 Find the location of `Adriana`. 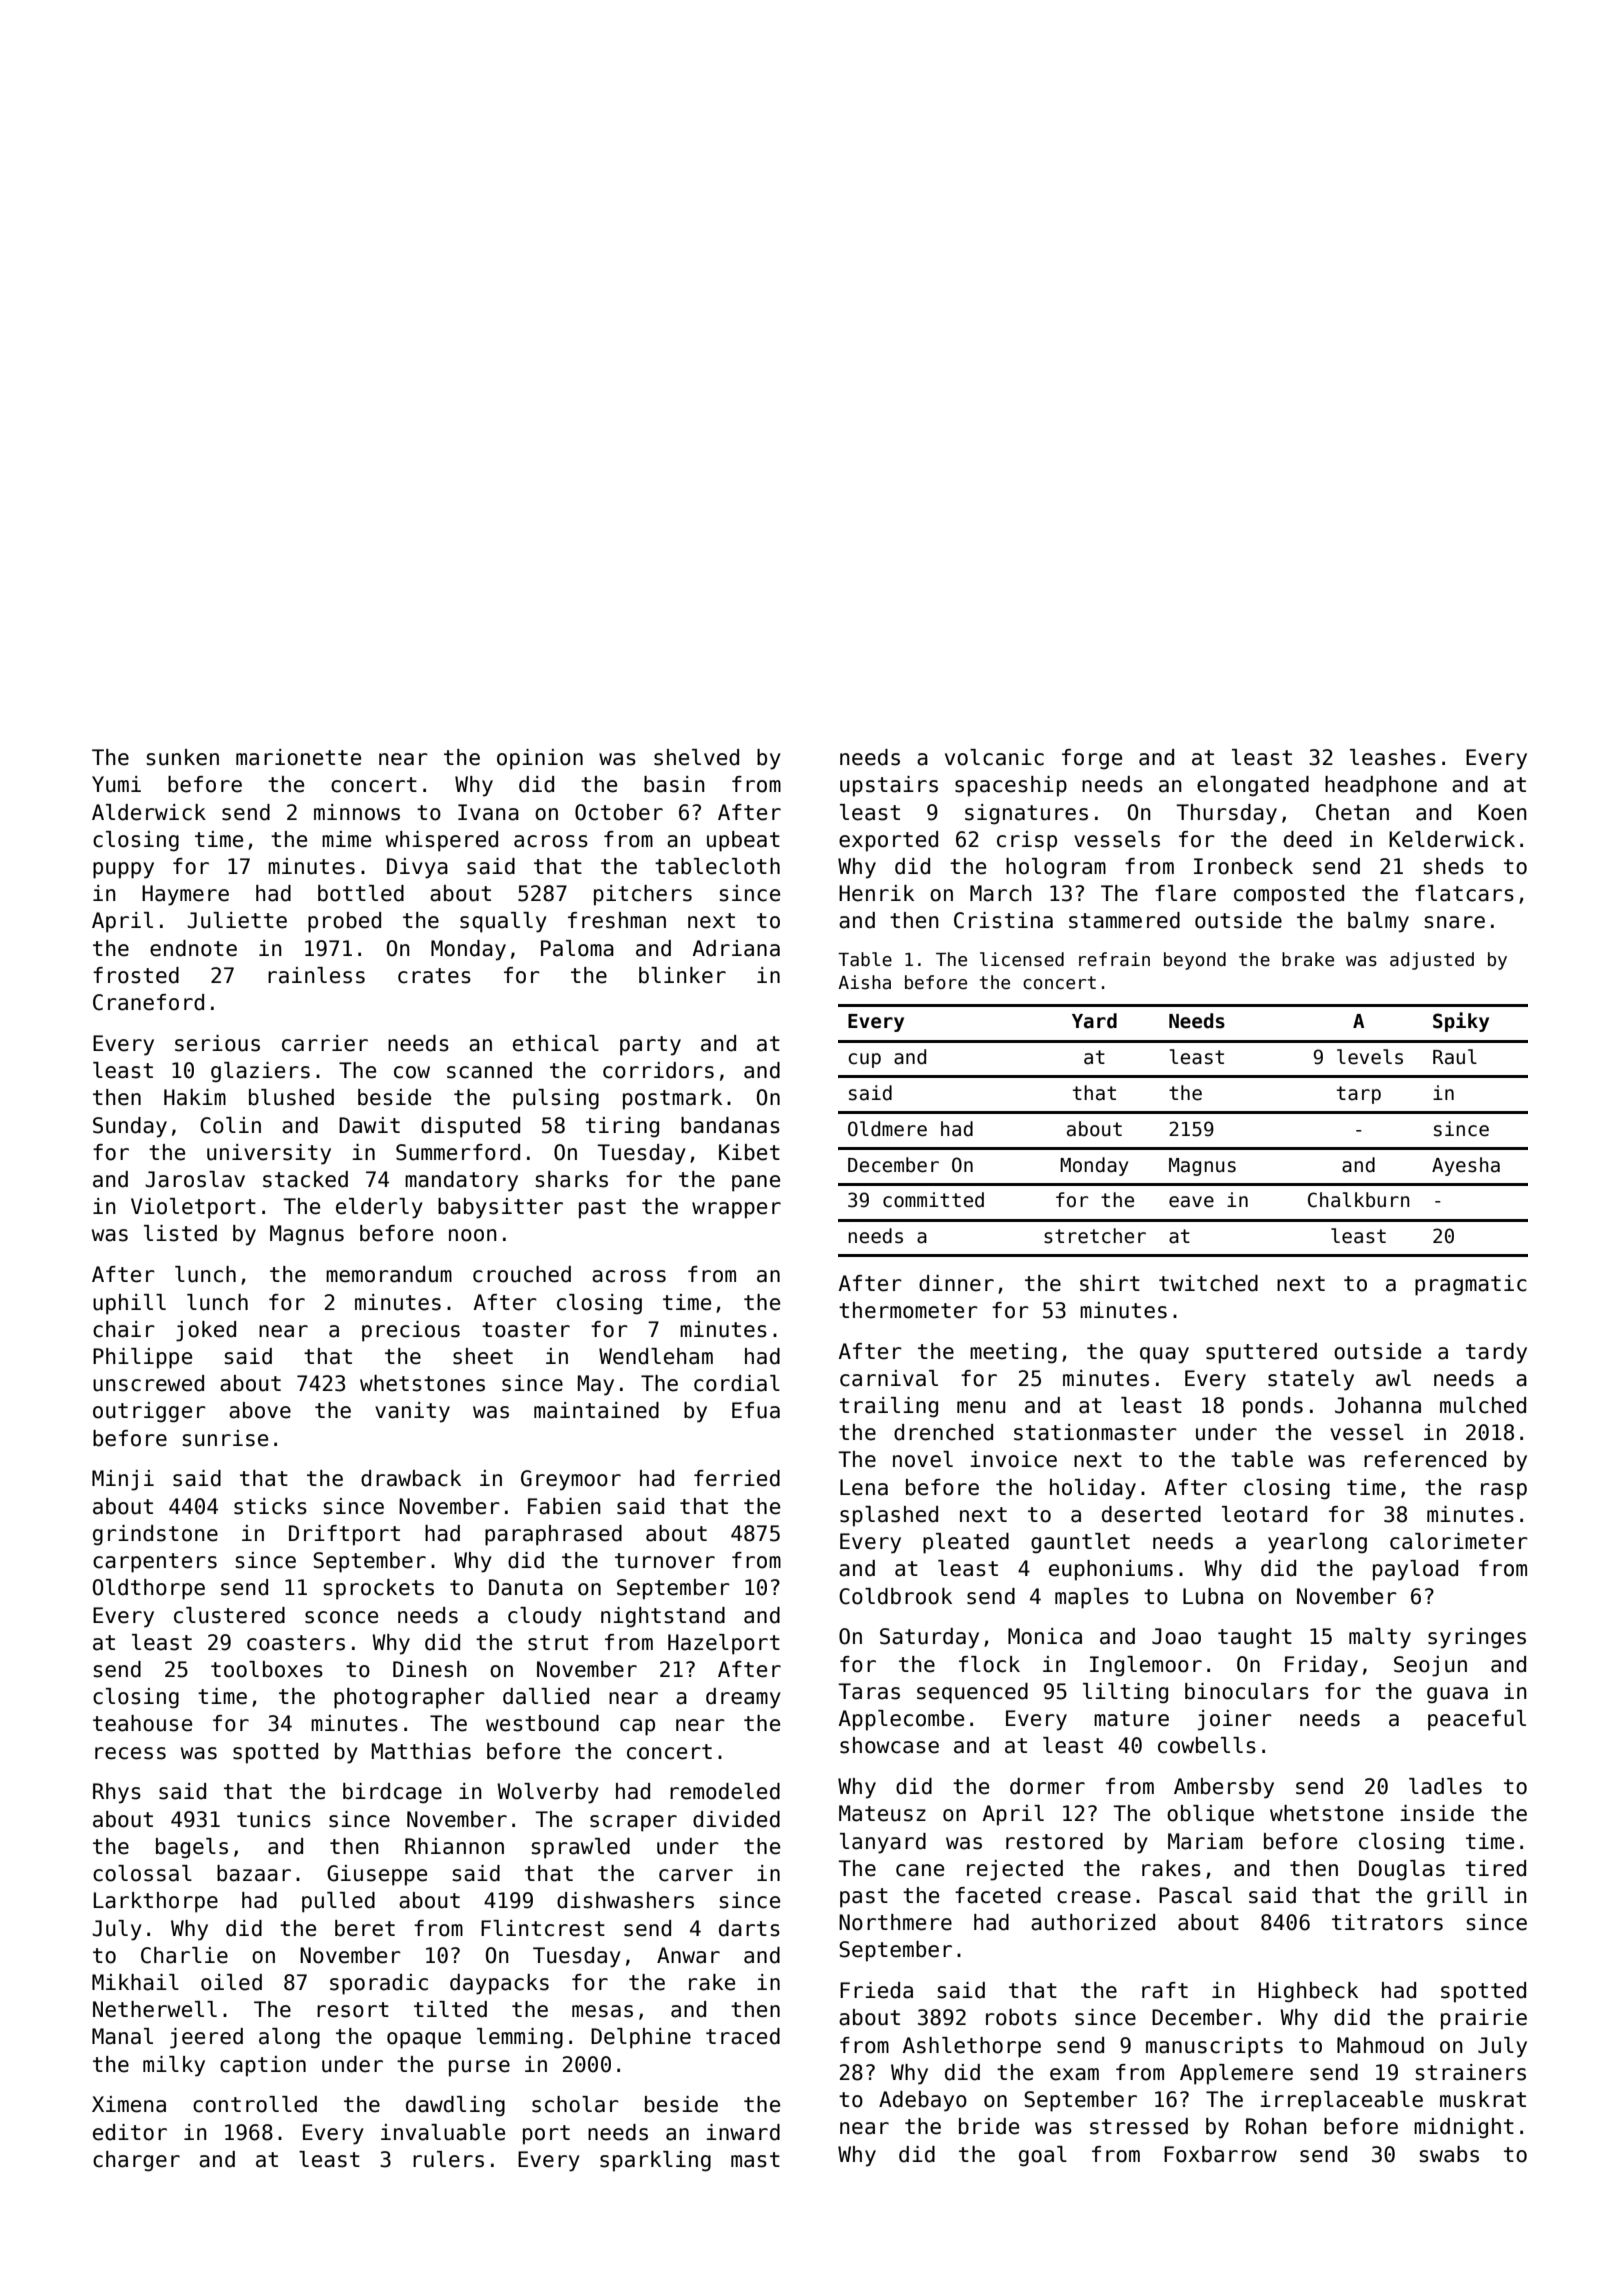

Adriana is located at coordinates (736, 948).
